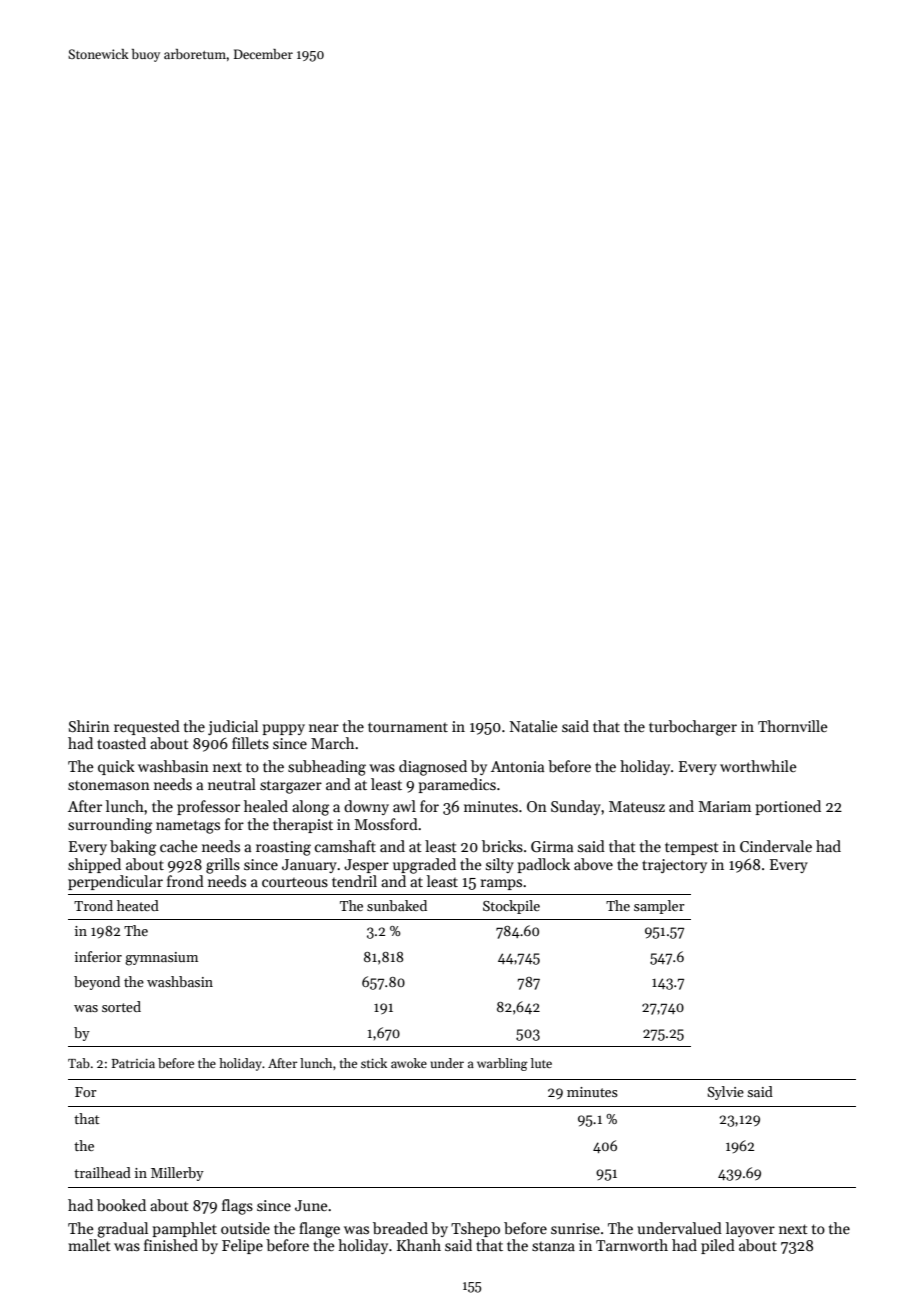 The height and width of the document is (1314, 924). I want to click on Felipe, so click(242, 1246).
